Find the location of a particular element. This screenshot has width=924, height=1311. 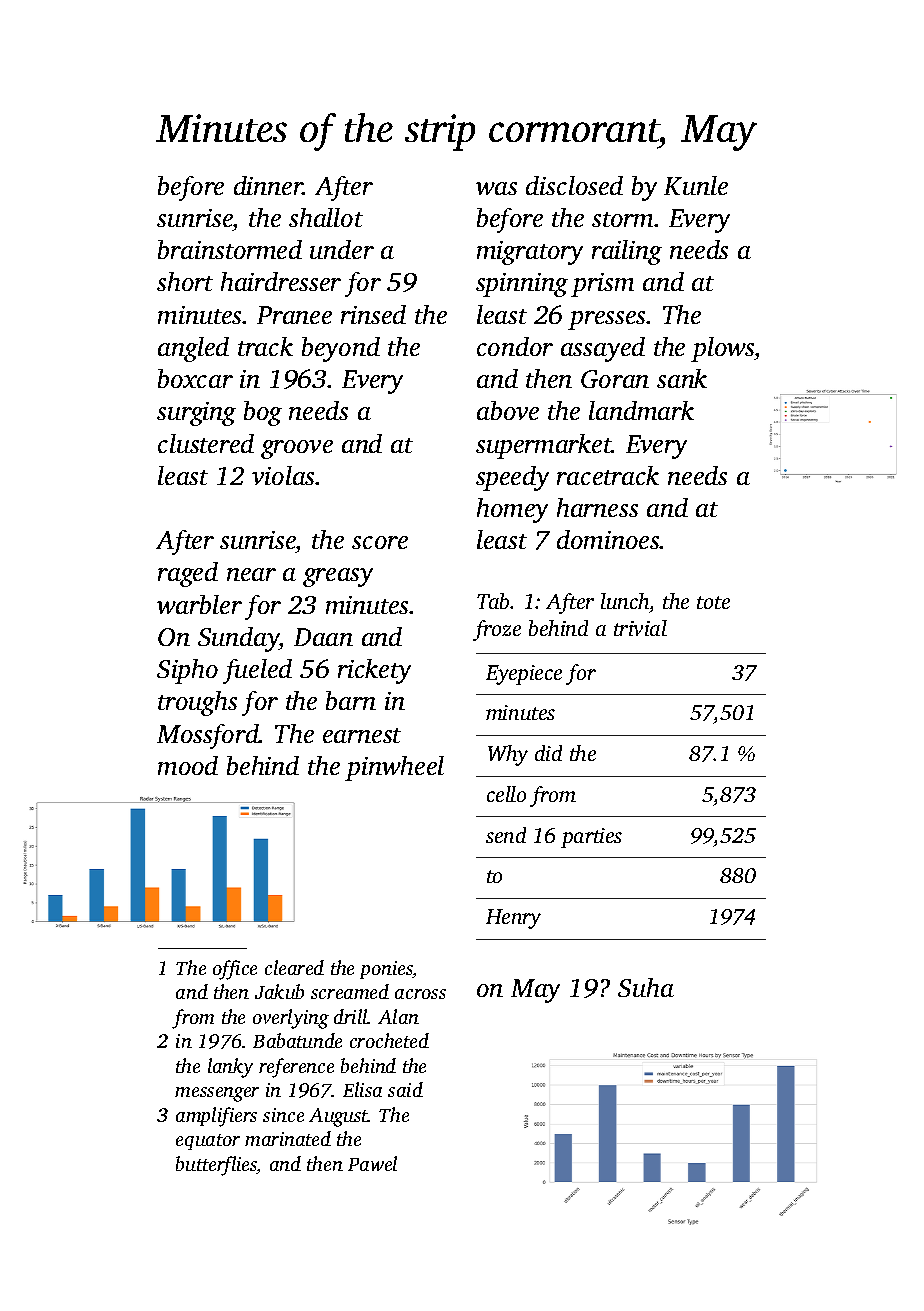

lanky is located at coordinates (230, 1068).
